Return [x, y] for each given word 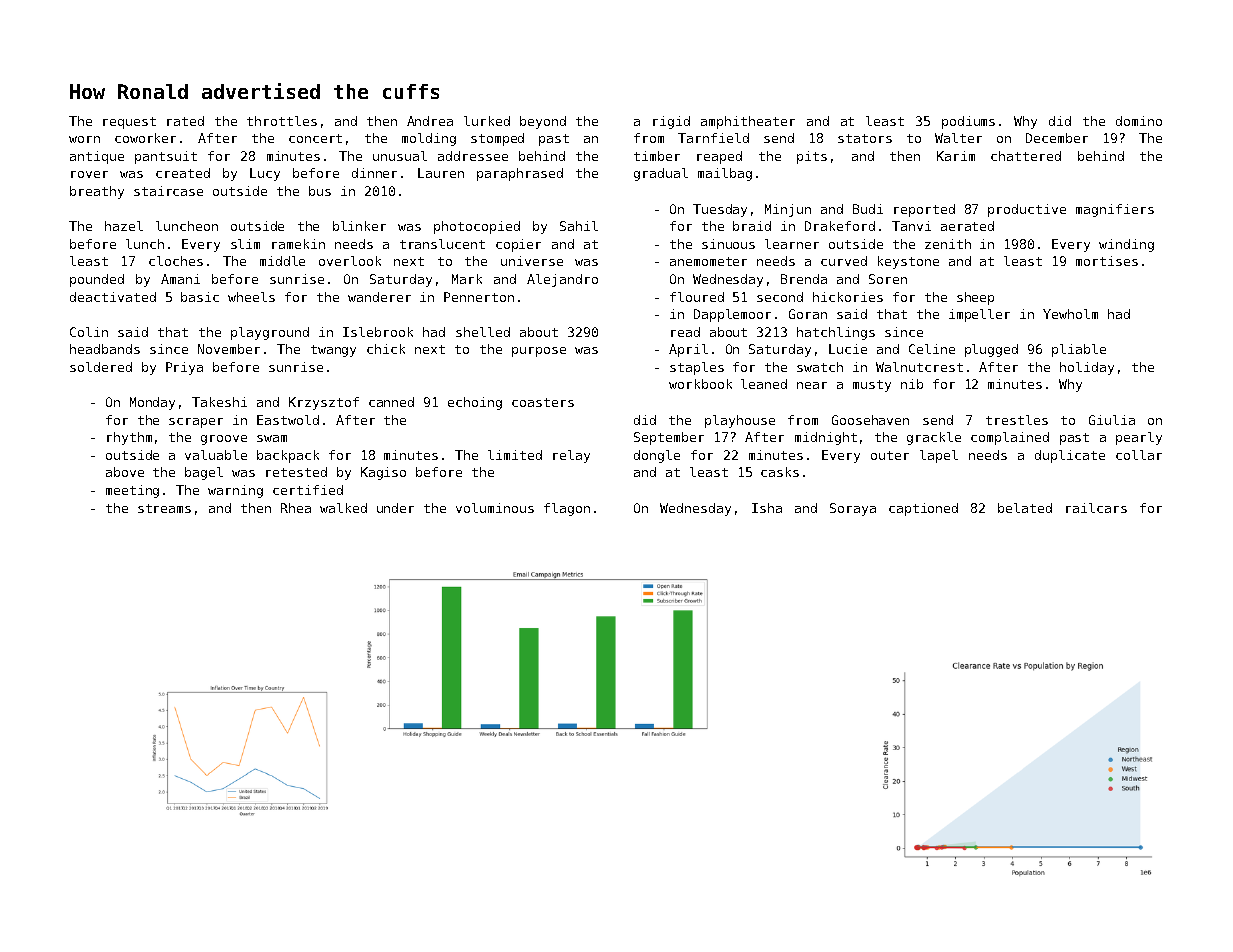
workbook [700, 384]
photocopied [477, 227]
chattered [1026, 156]
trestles [1017, 420]
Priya [184, 368]
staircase [168, 191]
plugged [991, 350]
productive [1027, 210]
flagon [567, 509]
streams [164, 508]
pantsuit [166, 157]
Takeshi [219, 402]
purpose [539, 352]
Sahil [579, 226]
